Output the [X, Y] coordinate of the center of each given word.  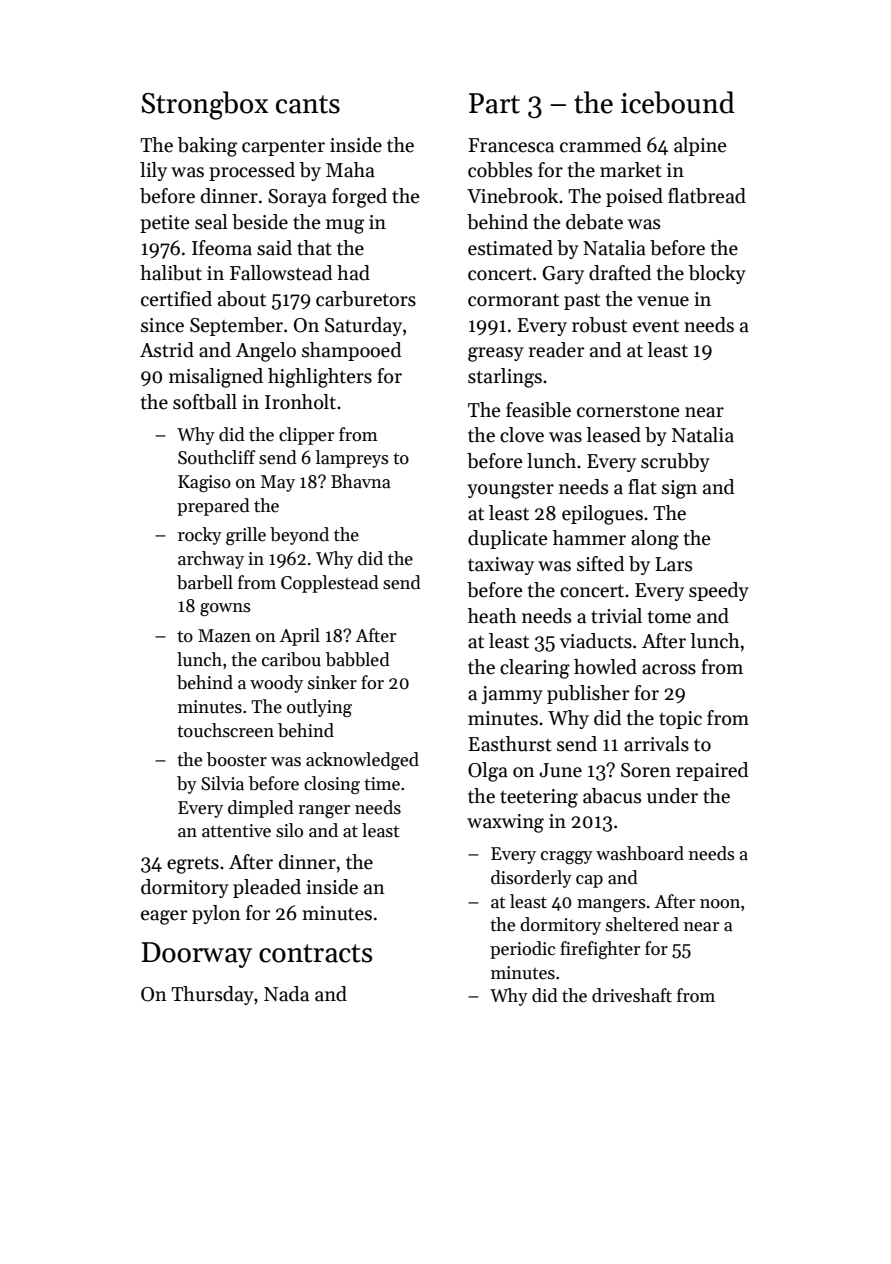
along [655, 540]
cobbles [500, 170]
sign [679, 489]
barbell [205, 582]
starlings [505, 378]
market [631, 170]
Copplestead [330, 584]
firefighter [600, 950]
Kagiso [204, 483]
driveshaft [632, 995]
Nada [286, 994]
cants [308, 104]
